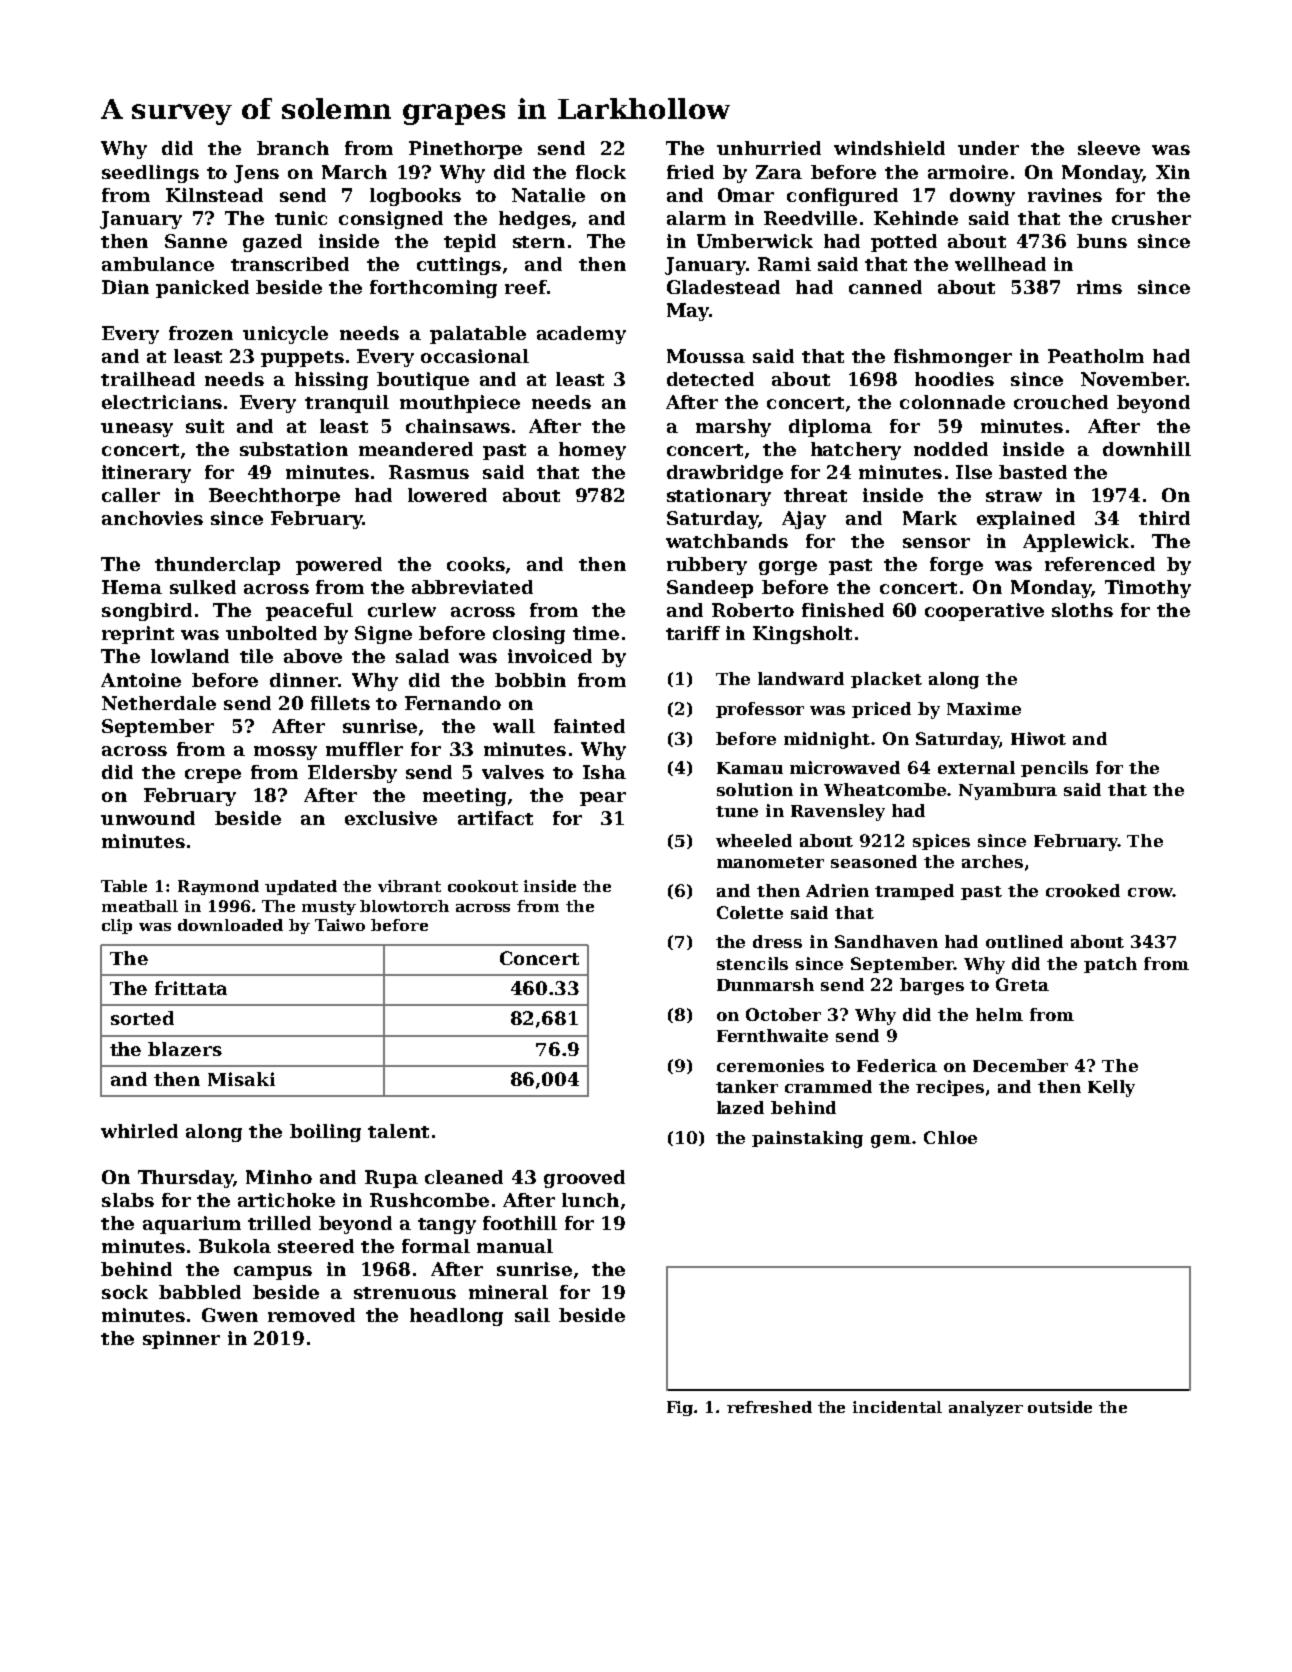 The width and height of the screenshot is (1292, 1672). Describe the element at coordinates (352, 774) in the screenshot. I see `Eldersby` at that location.
